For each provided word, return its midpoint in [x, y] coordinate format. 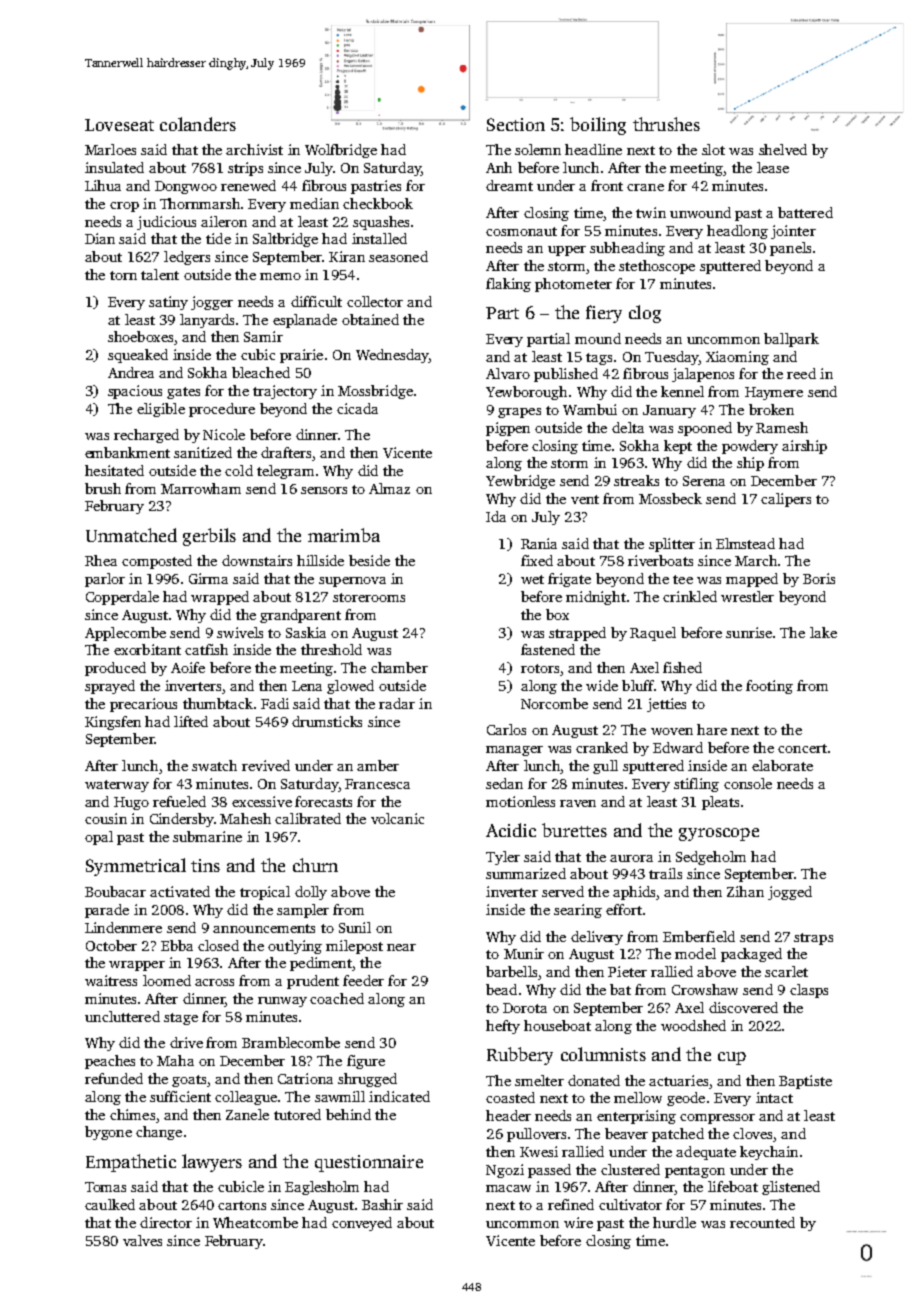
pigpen [508, 429]
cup [732, 1058]
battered [805, 212]
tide [218, 238]
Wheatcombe [255, 1222]
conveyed [362, 1224]
